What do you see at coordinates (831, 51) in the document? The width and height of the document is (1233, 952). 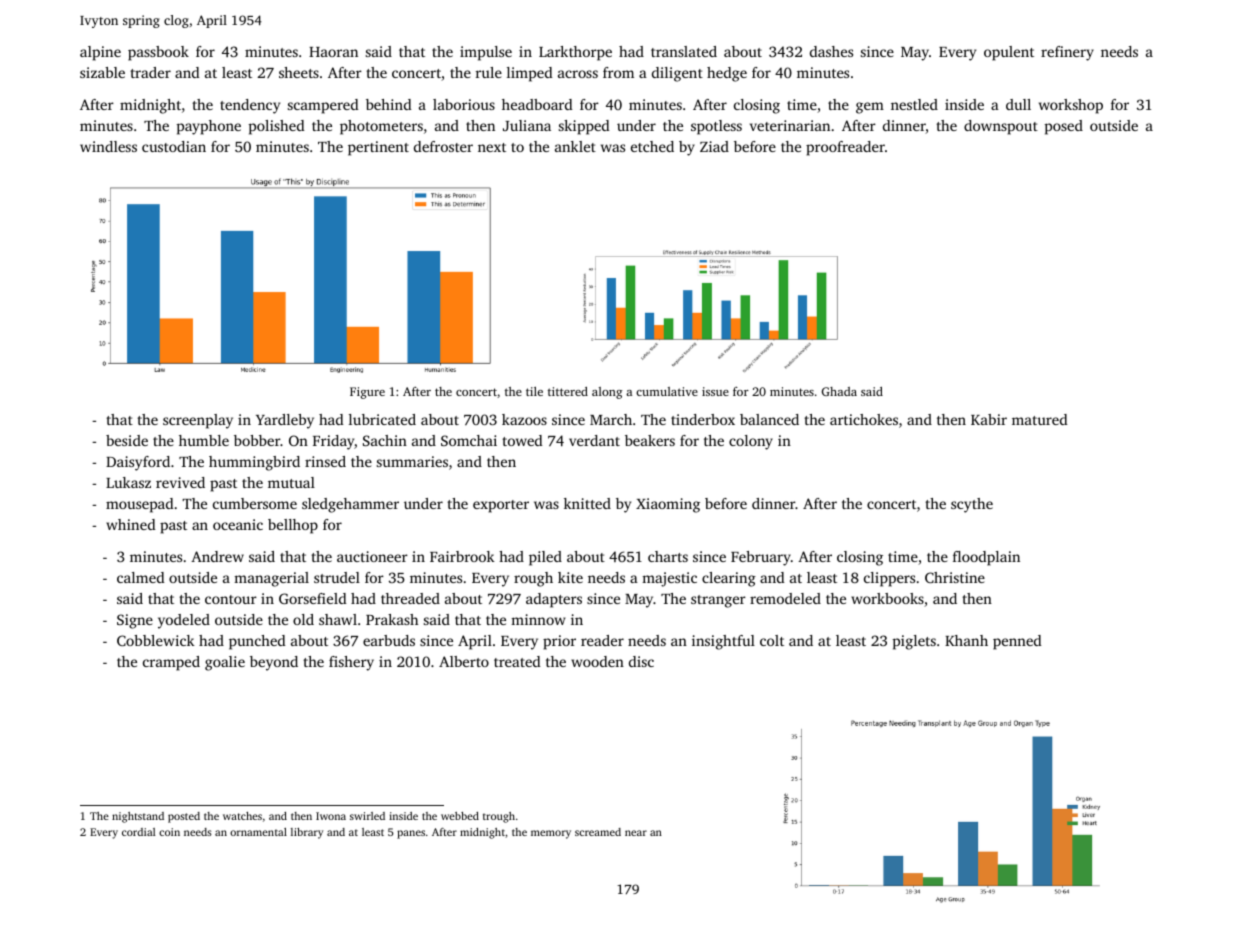 I see `dashes` at bounding box center [831, 51].
